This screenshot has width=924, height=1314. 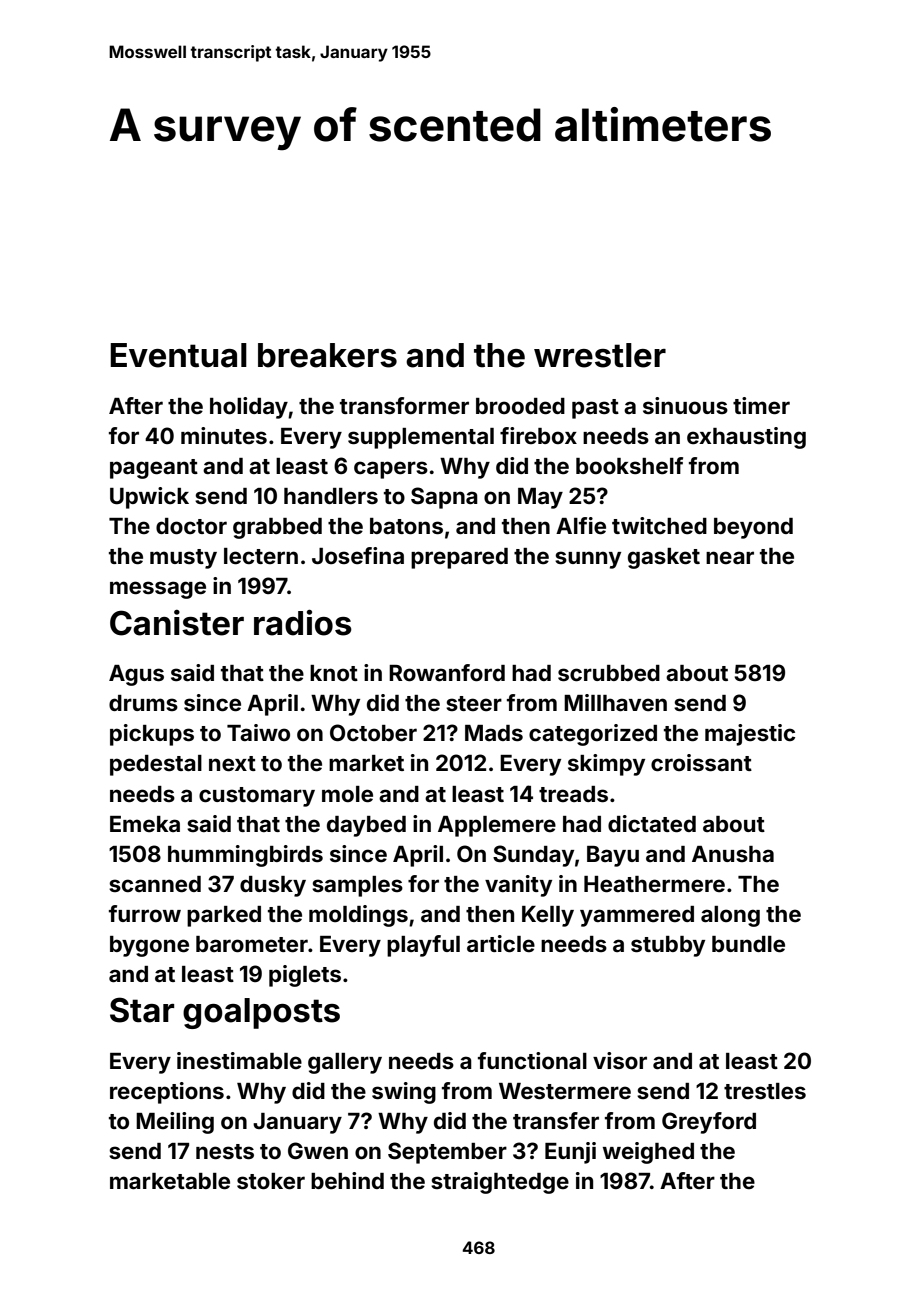 What do you see at coordinates (191, 526) in the screenshot?
I see `doctor` at bounding box center [191, 526].
